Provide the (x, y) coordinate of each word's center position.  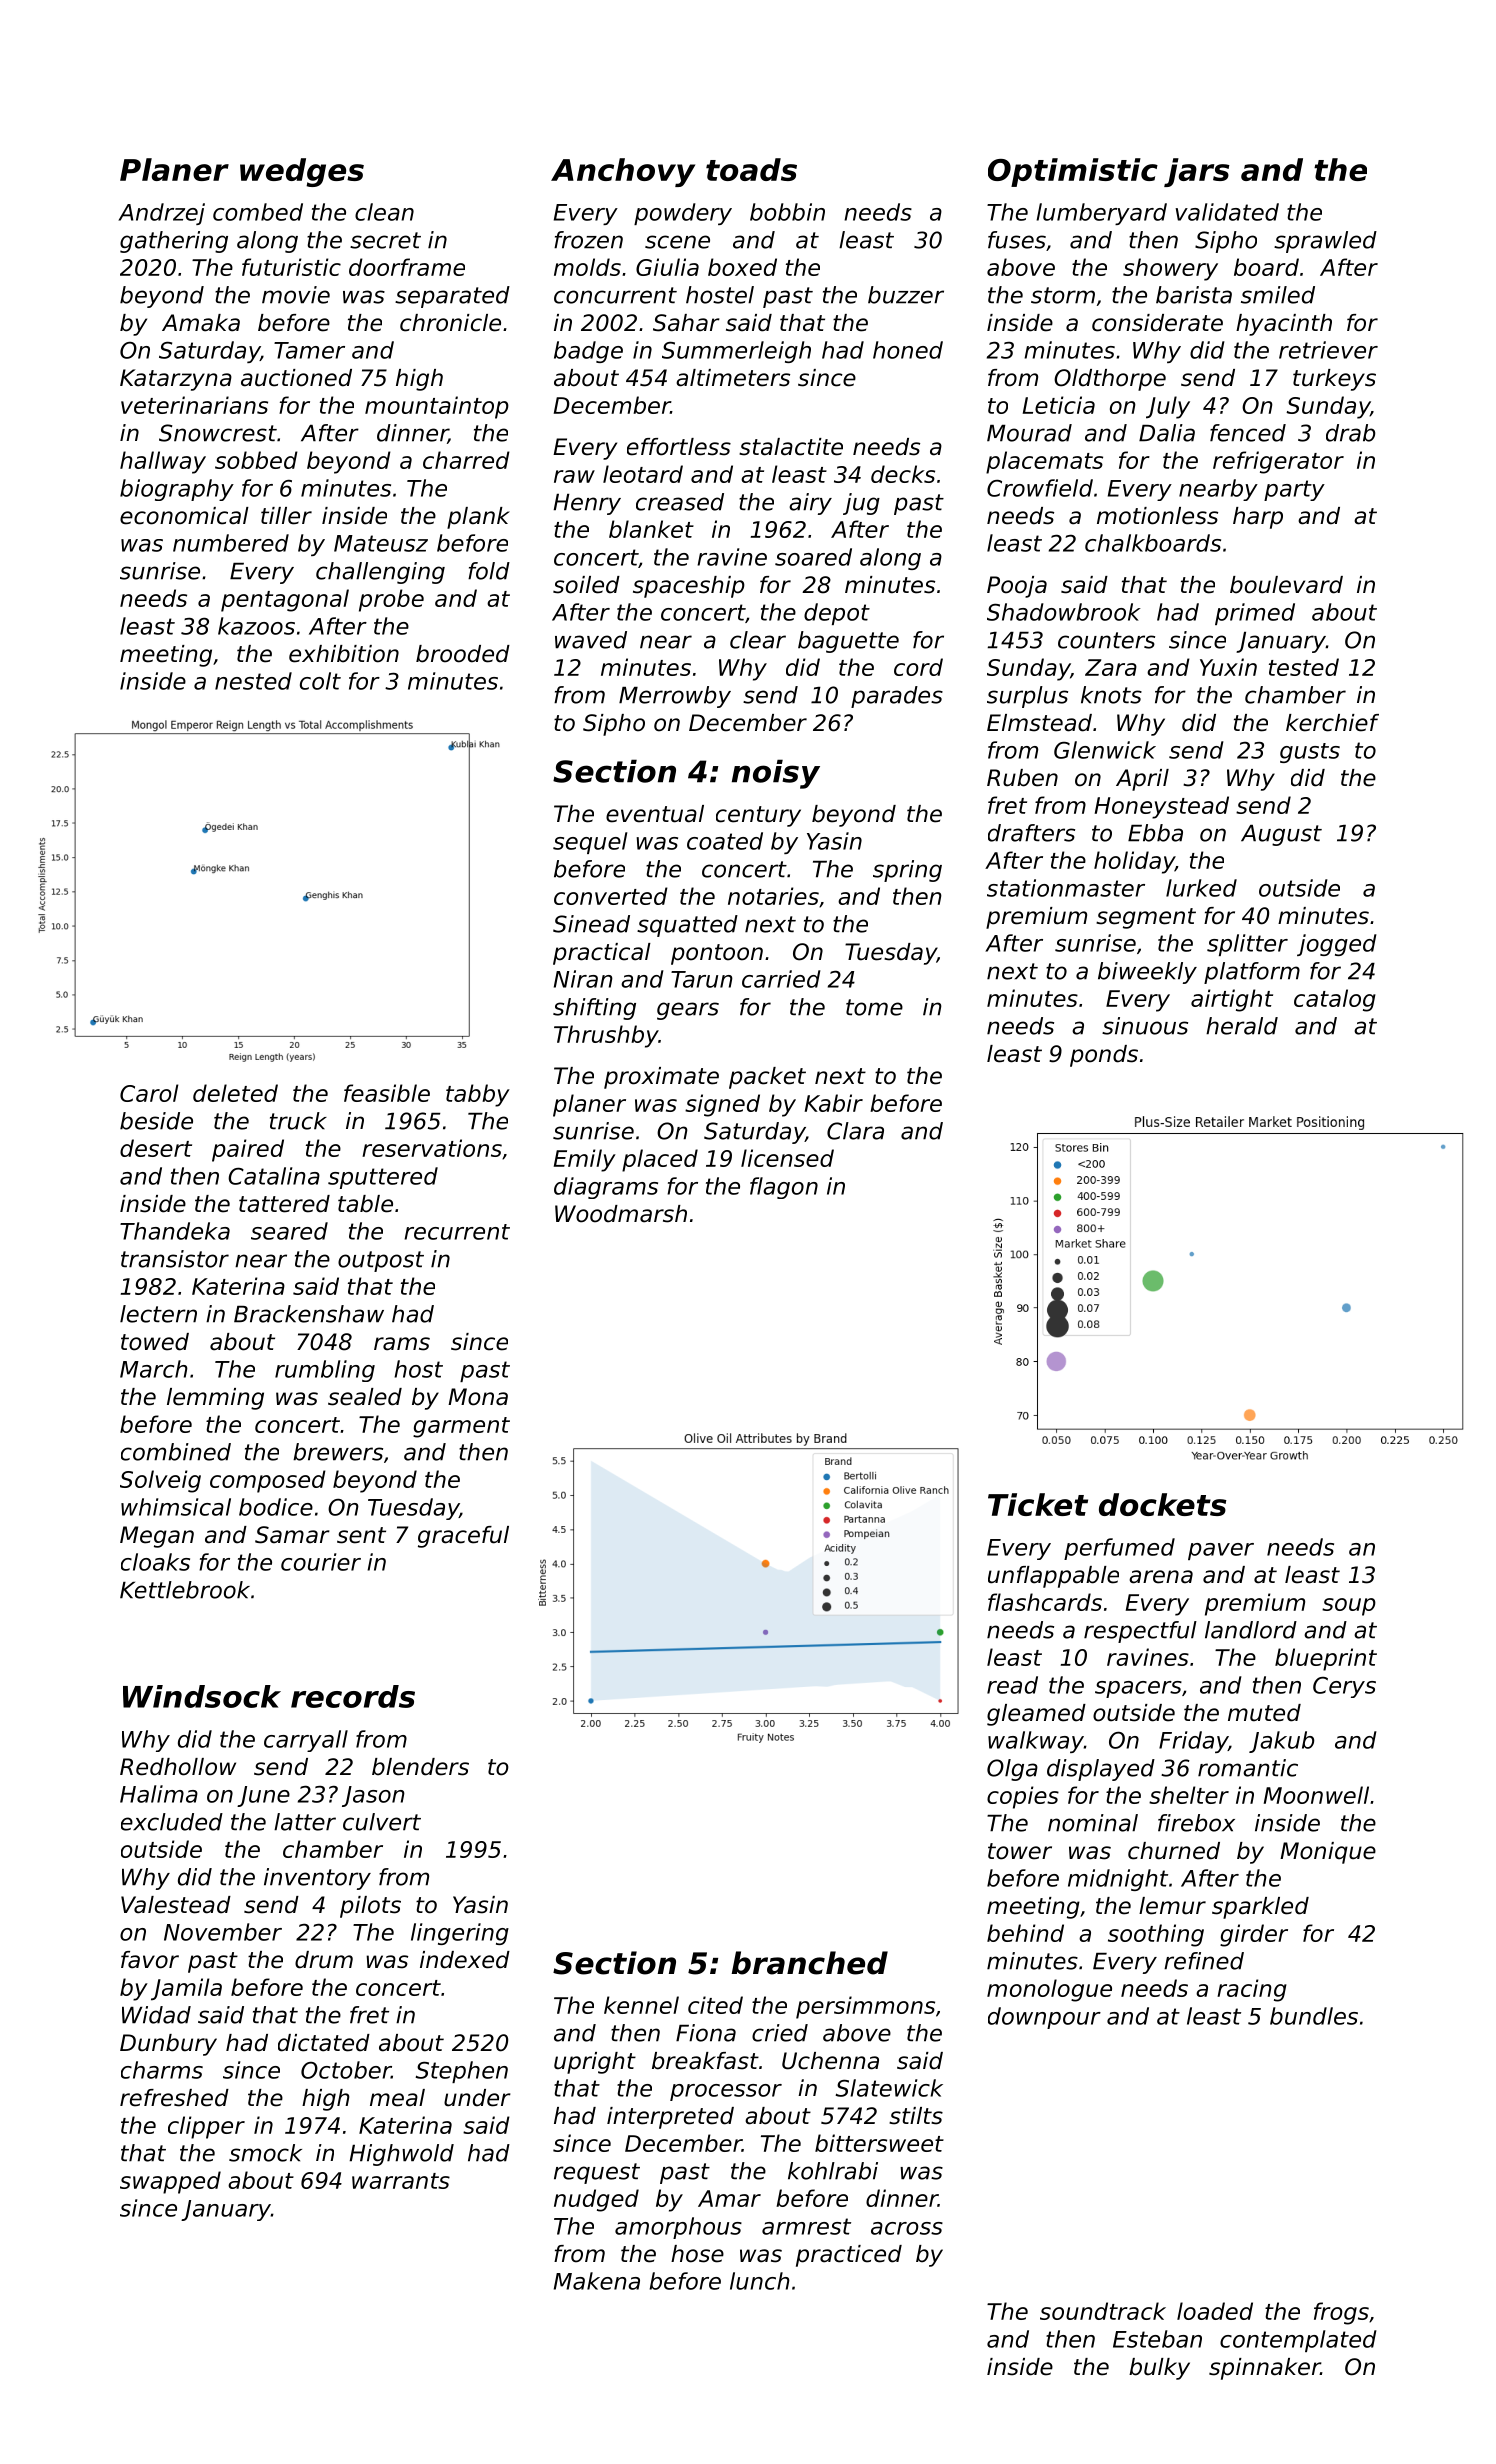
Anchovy (623, 172)
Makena (597, 2281)
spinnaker (1264, 2369)
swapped (170, 2182)
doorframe (407, 267)
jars (1197, 172)
